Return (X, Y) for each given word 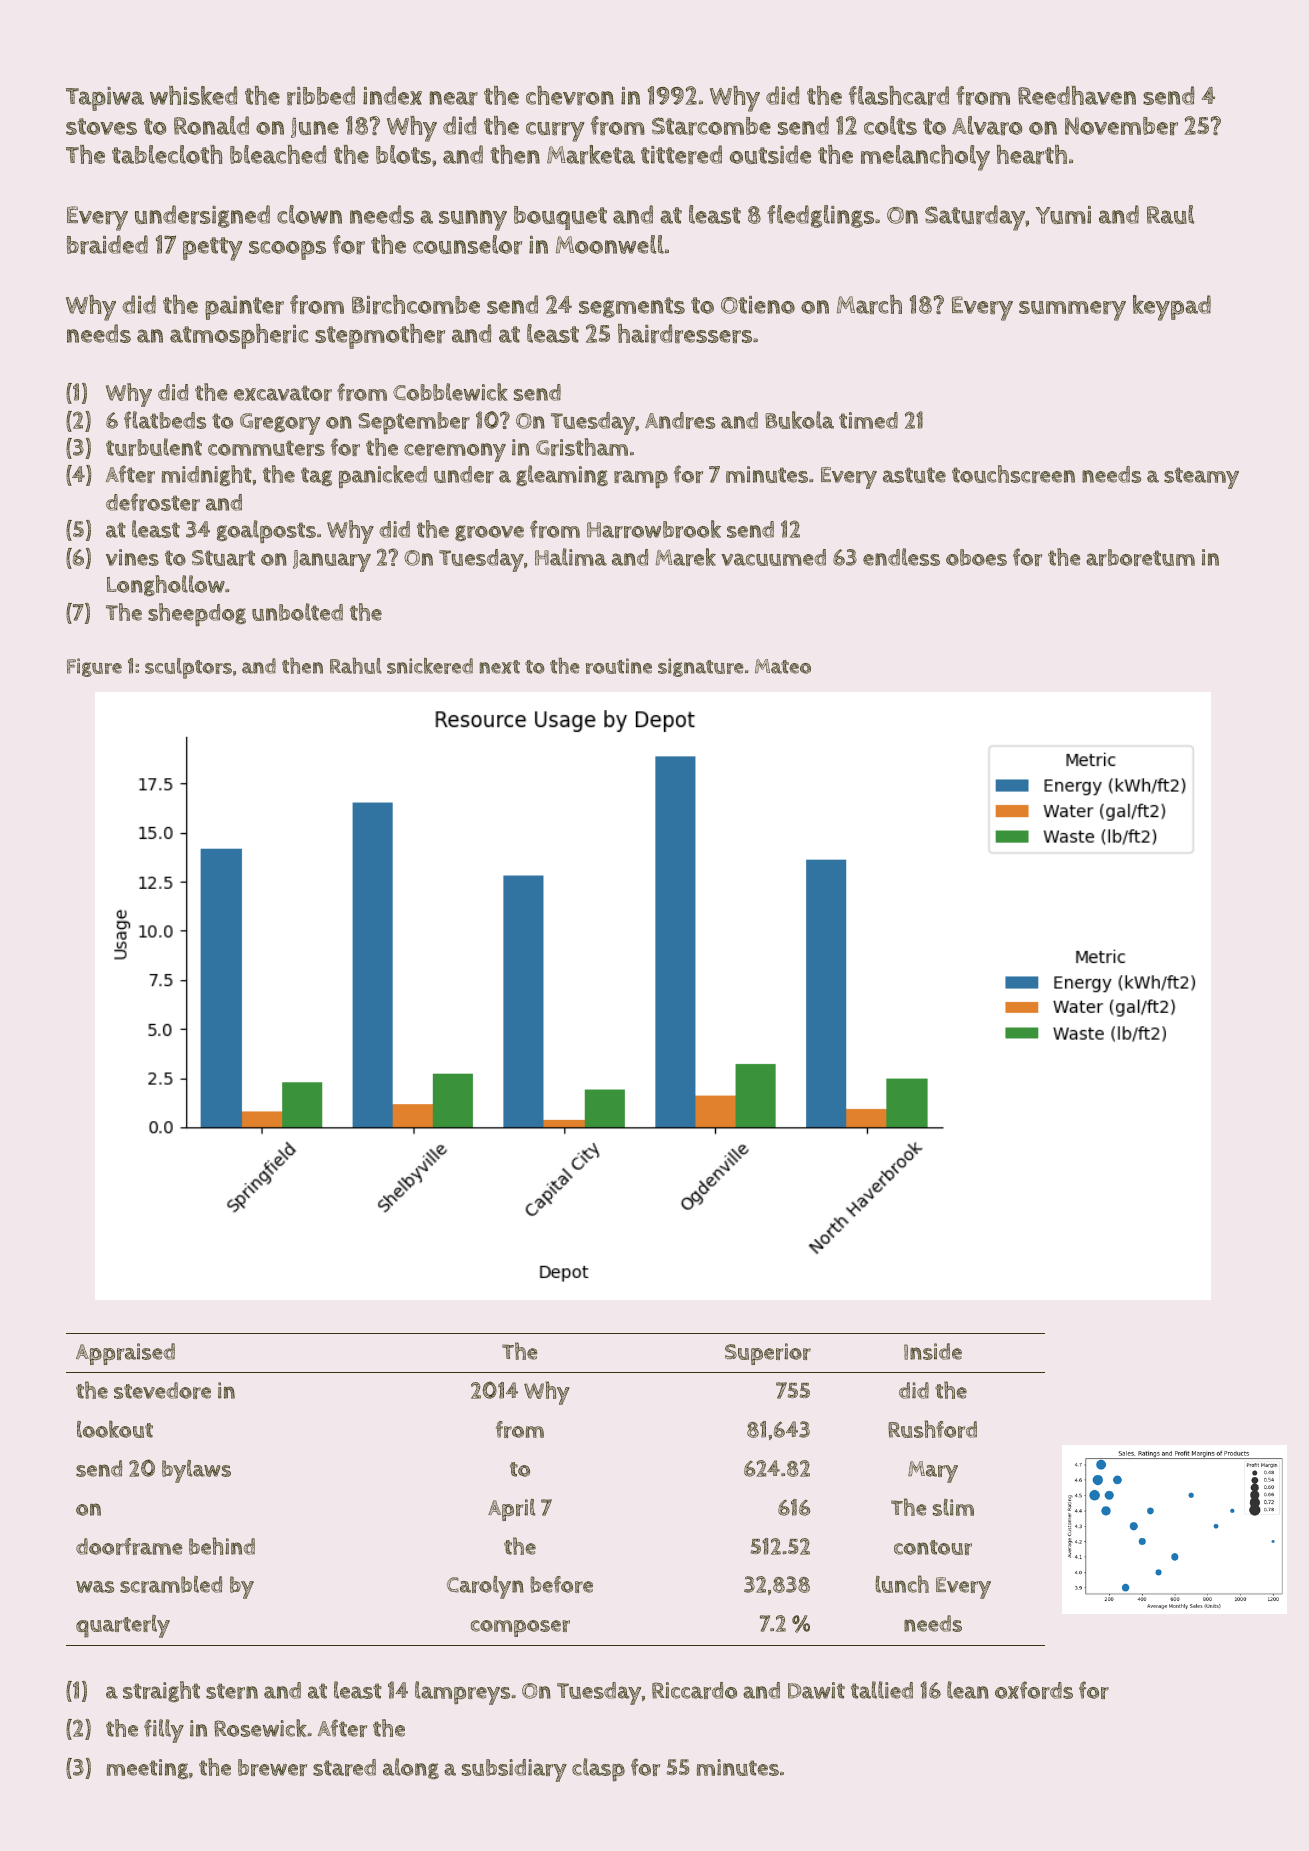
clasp (598, 1769)
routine (619, 666)
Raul (1170, 214)
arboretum (1140, 557)
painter (244, 308)
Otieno (758, 305)
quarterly (123, 1626)
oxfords (1034, 1690)
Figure (94, 667)
